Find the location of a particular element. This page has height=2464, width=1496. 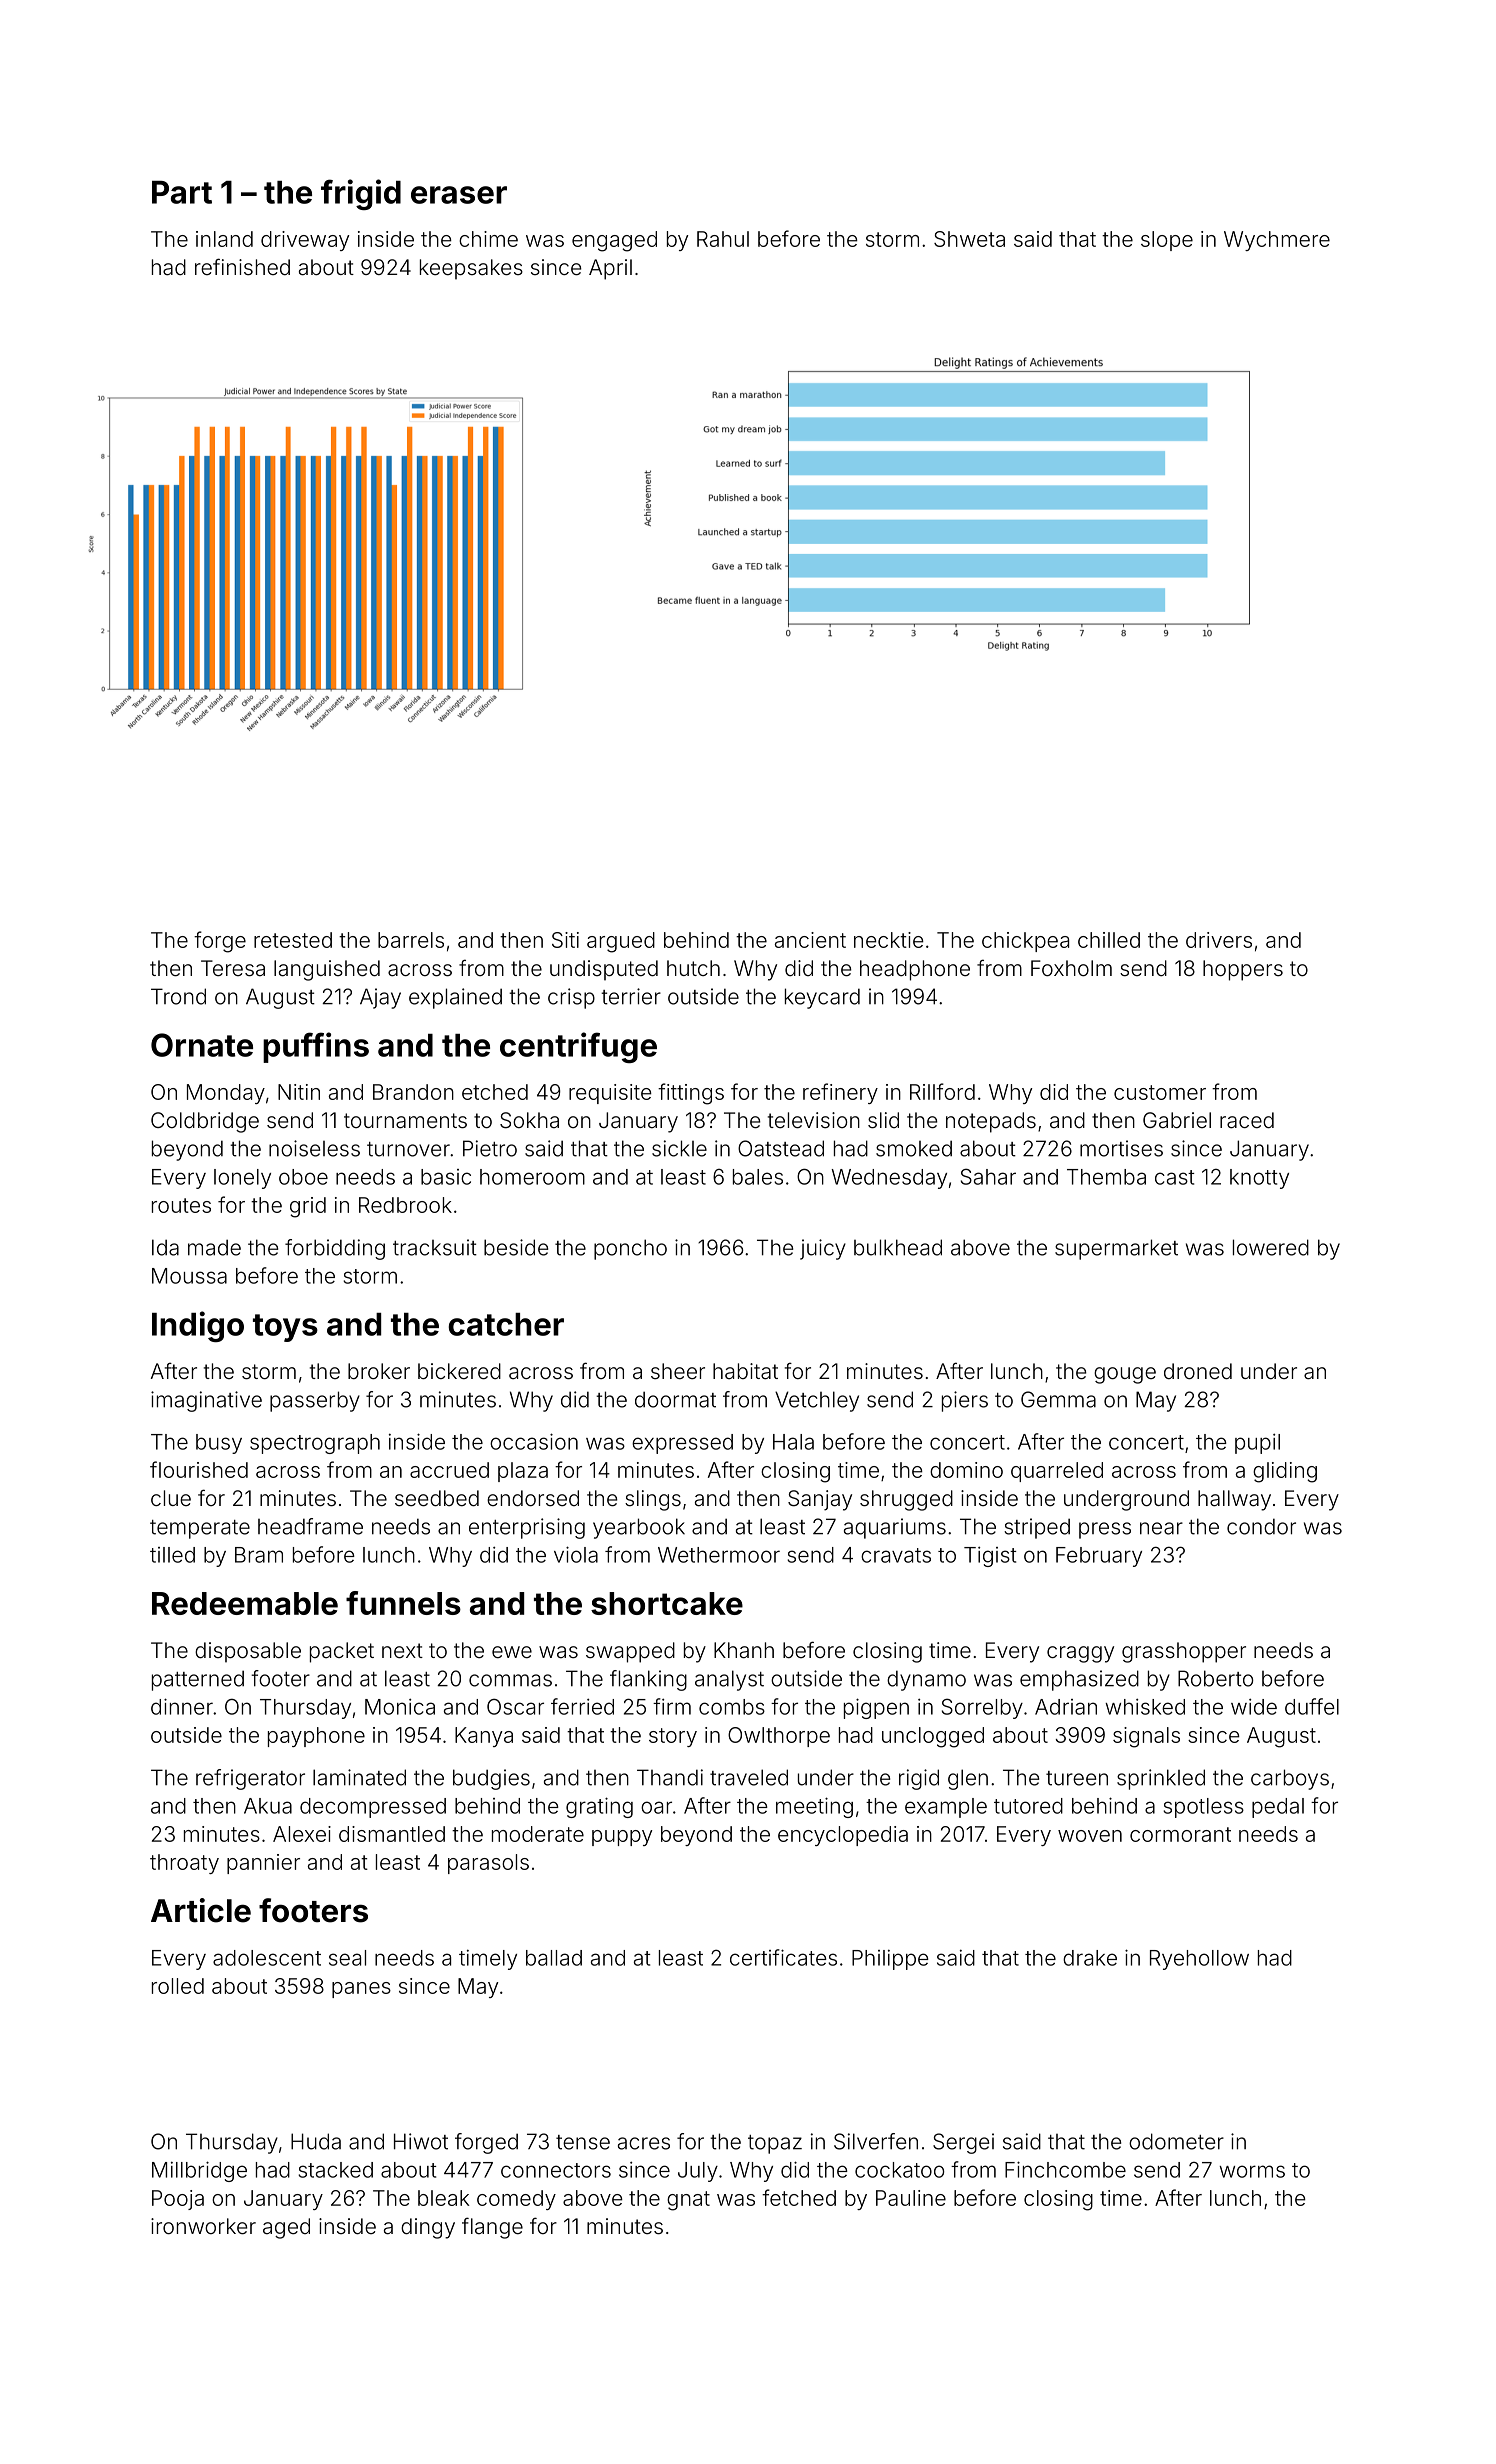

supermarket is located at coordinates (1116, 1249).
